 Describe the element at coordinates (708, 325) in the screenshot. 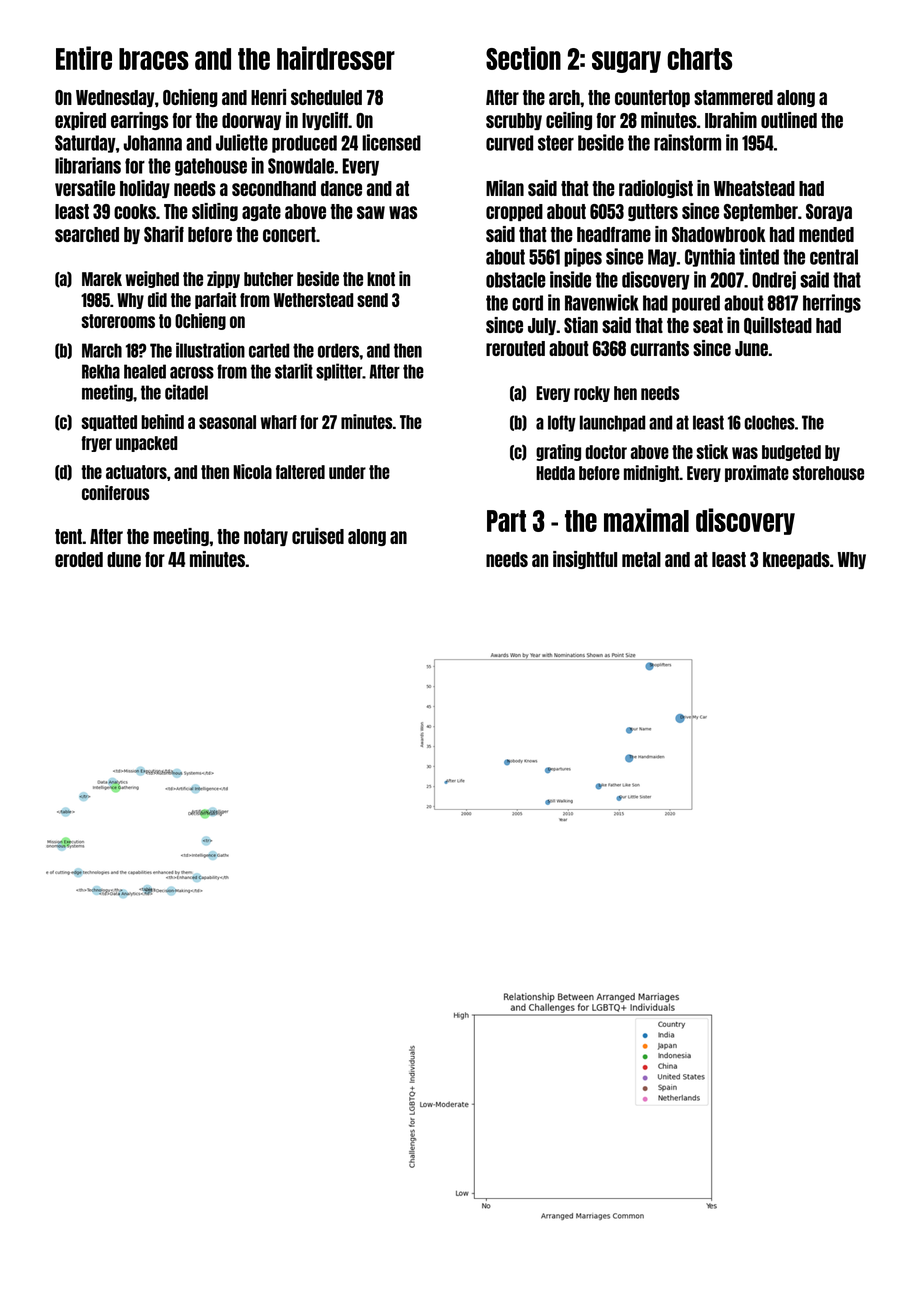

I see `seat` at that location.
